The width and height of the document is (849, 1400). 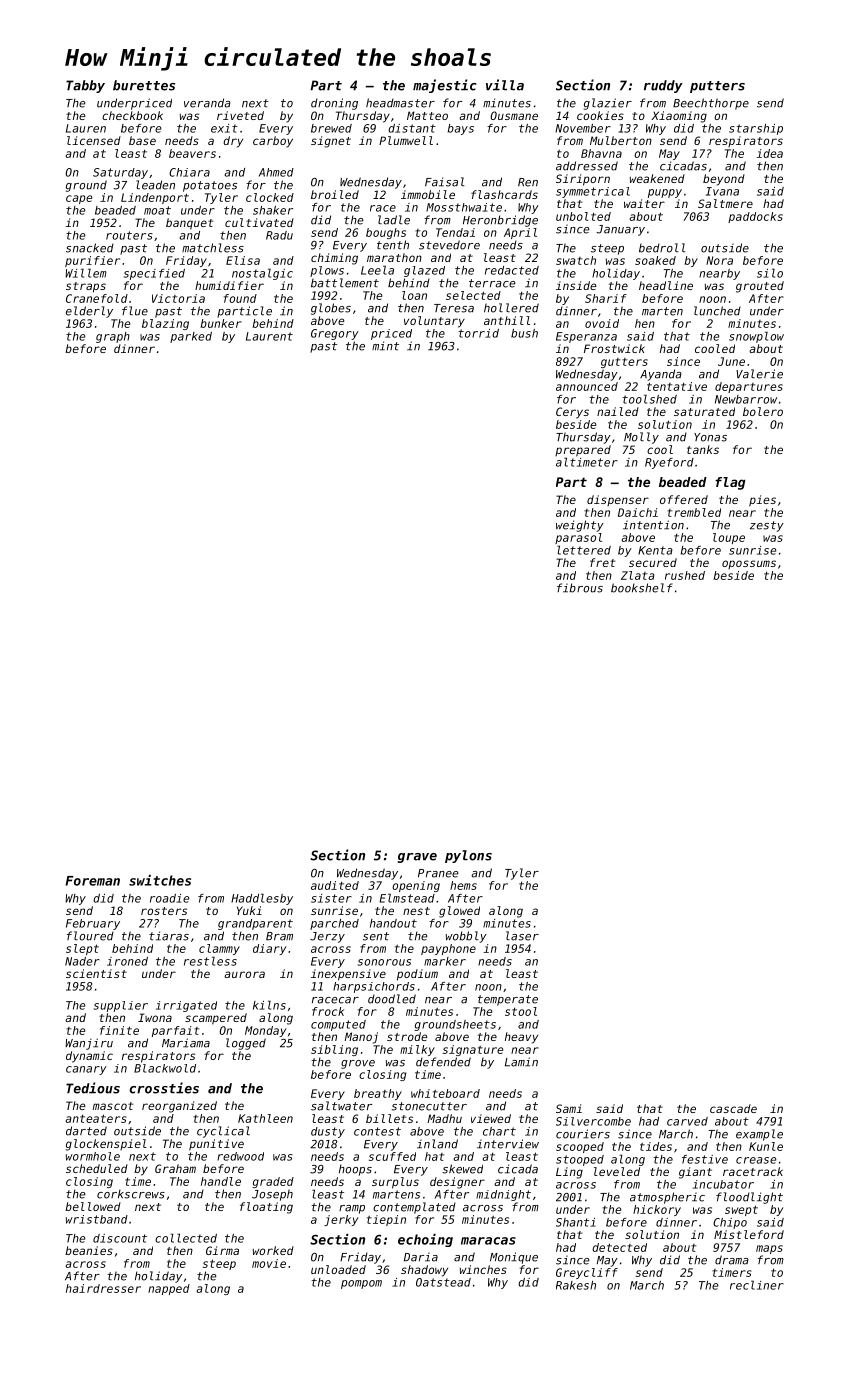 I want to click on switches, so click(x=160, y=880).
